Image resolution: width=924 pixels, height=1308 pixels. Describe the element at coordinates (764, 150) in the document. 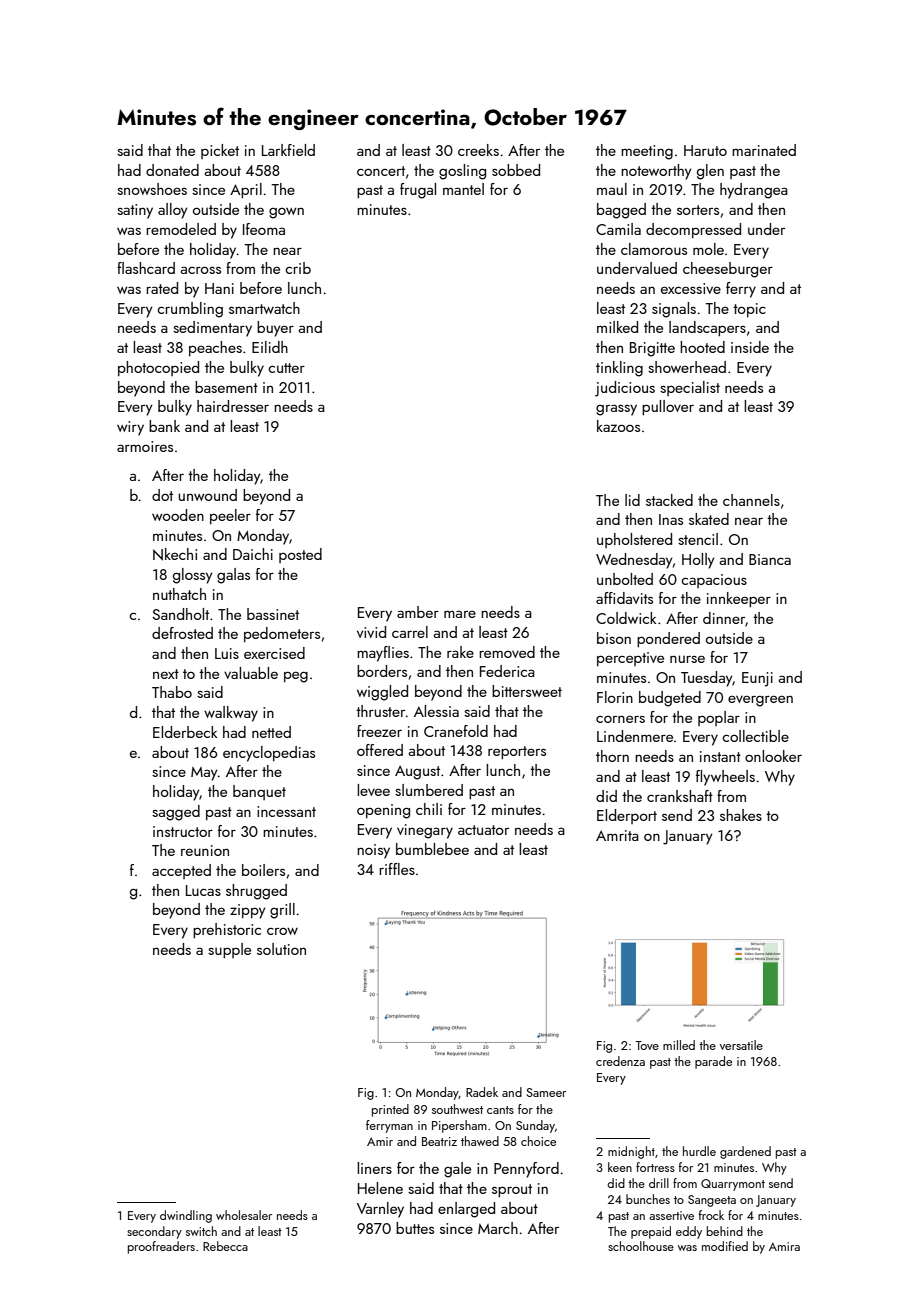

I see `marinated` at that location.
